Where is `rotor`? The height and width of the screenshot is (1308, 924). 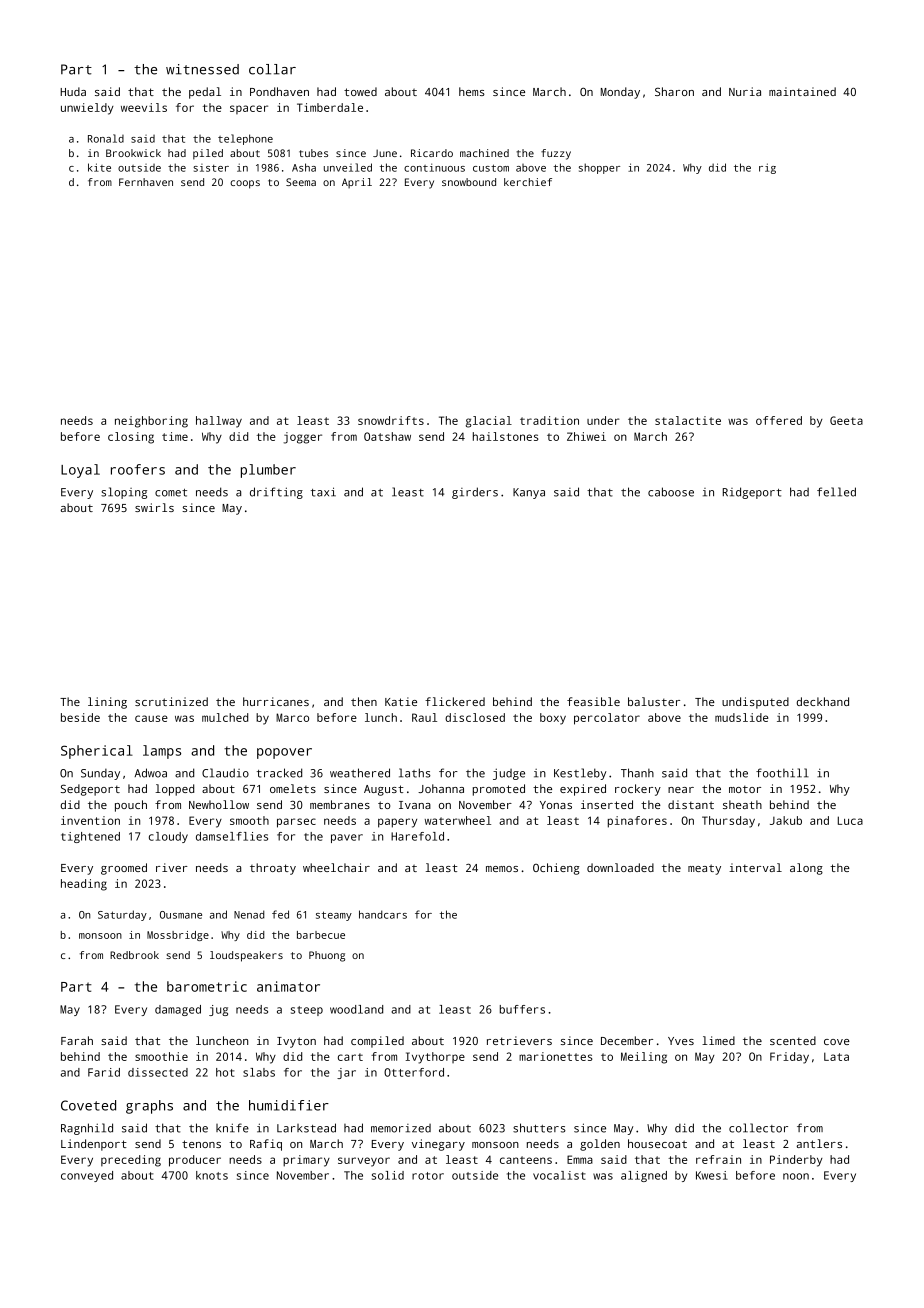 rotor is located at coordinates (428, 1176).
